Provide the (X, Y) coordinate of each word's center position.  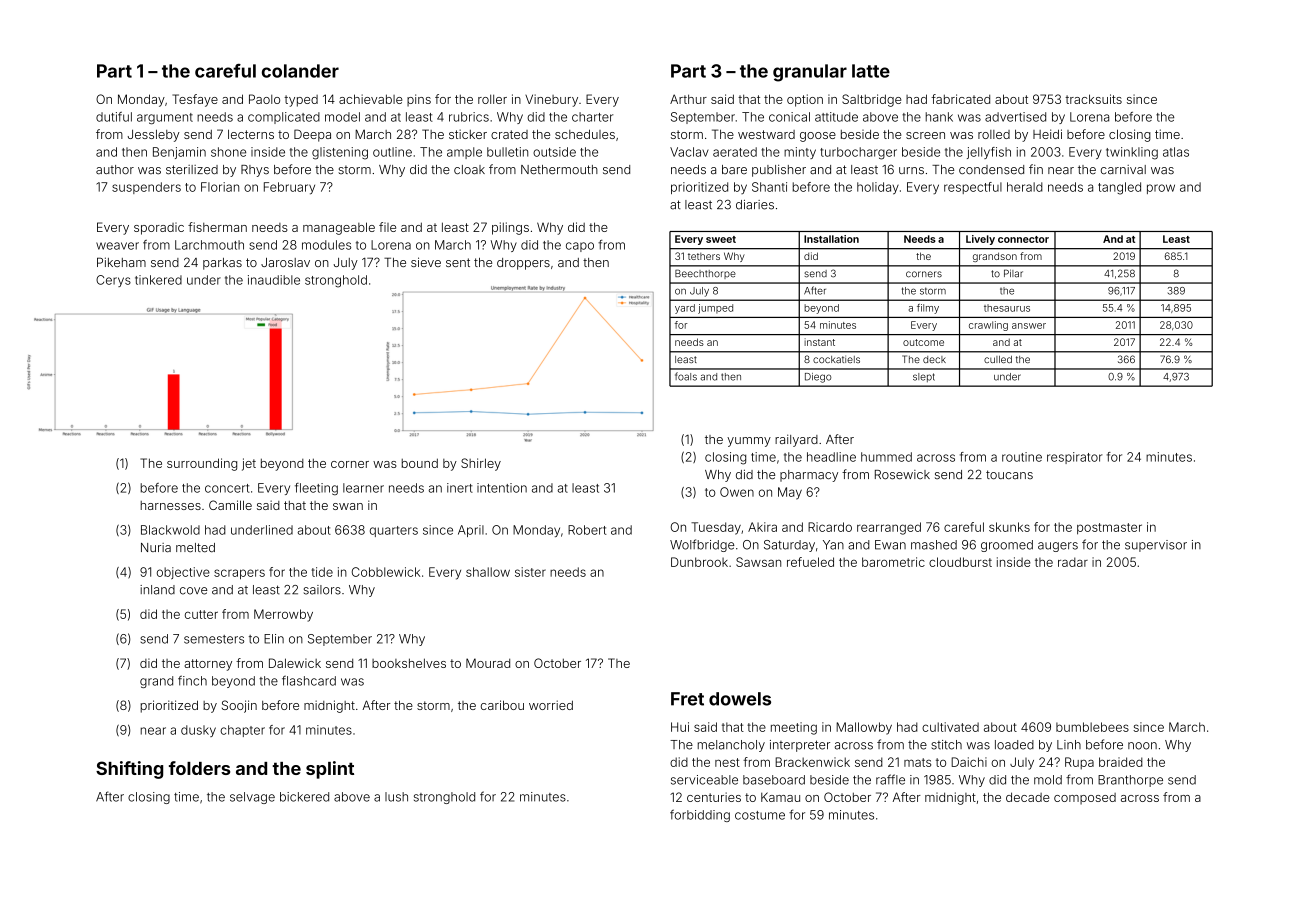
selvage (252, 798)
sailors (322, 590)
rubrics (469, 117)
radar (1073, 562)
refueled (810, 562)
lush (396, 797)
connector (1023, 239)
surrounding (202, 464)
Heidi (1047, 134)
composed (1085, 799)
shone (228, 152)
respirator (1074, 458)
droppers (523, 264)
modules (326, 245)
